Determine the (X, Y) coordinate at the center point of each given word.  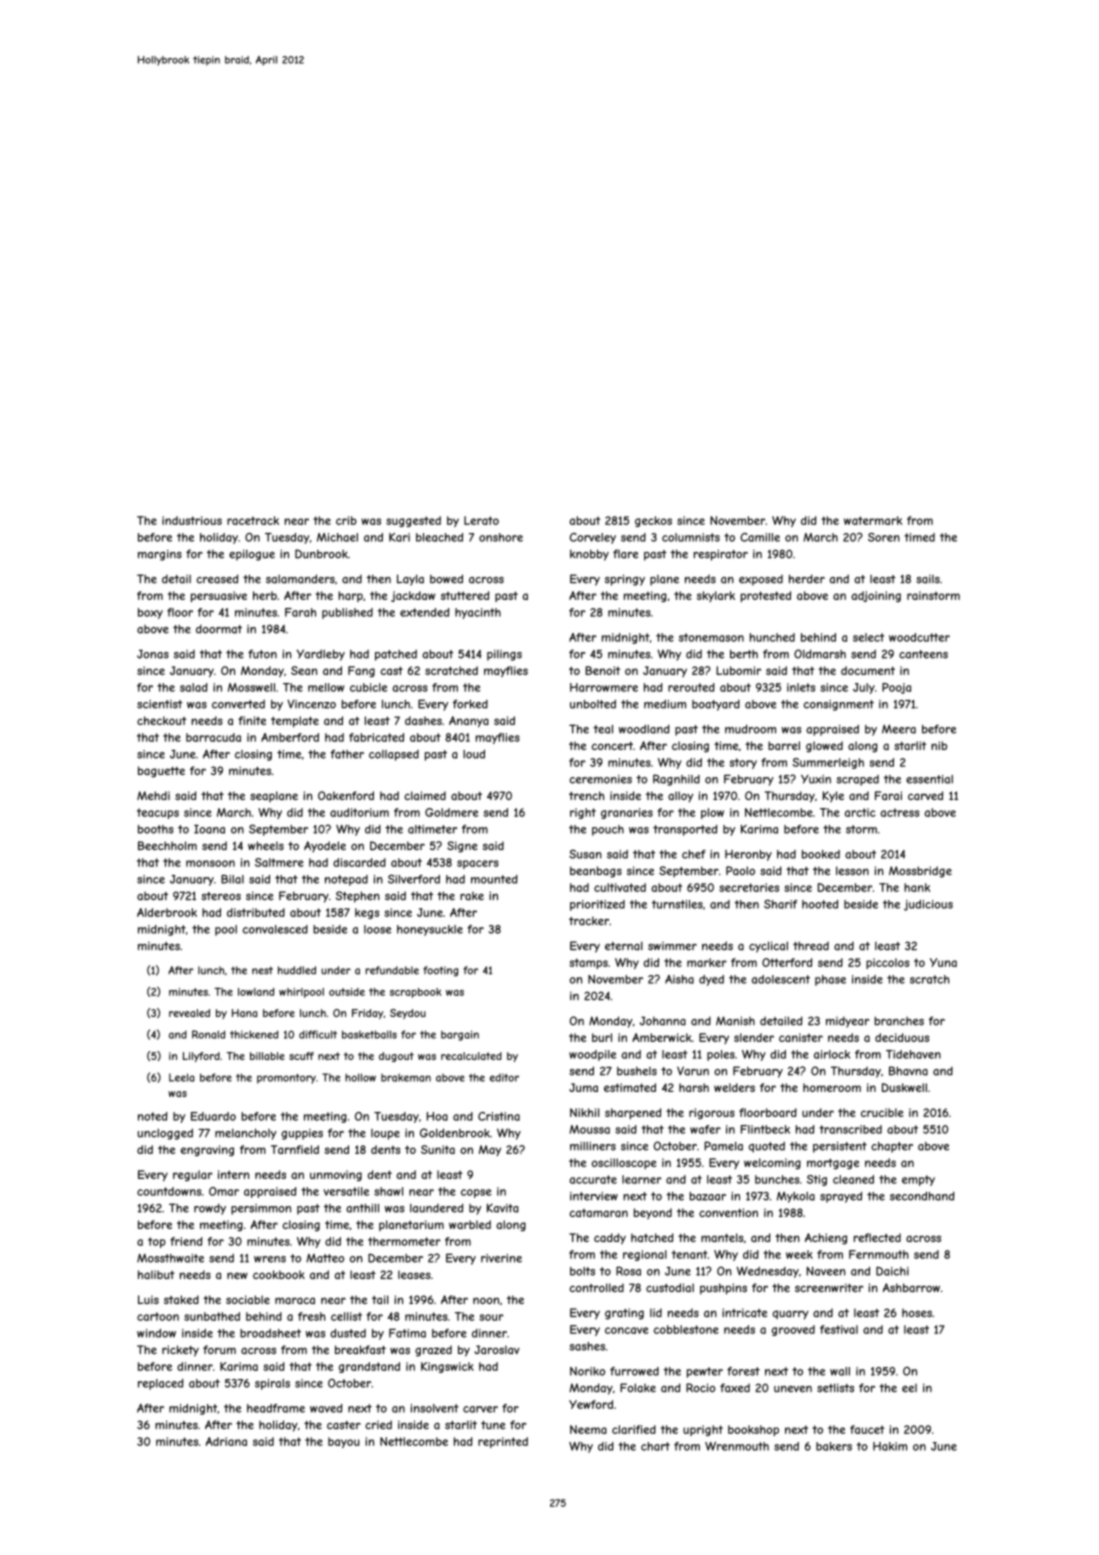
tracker (589, 920)
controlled (597, 1287)
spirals (272, 1384)
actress (900, 812)
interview (594, 1196)
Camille (760, 537)
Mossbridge (920, 872)
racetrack (253, 520)
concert (612, 745)
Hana (244, 1013)
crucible (882, 1112)
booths (156, 829)
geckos (653, 521)
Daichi (892, 1271)
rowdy (210, 1209)
